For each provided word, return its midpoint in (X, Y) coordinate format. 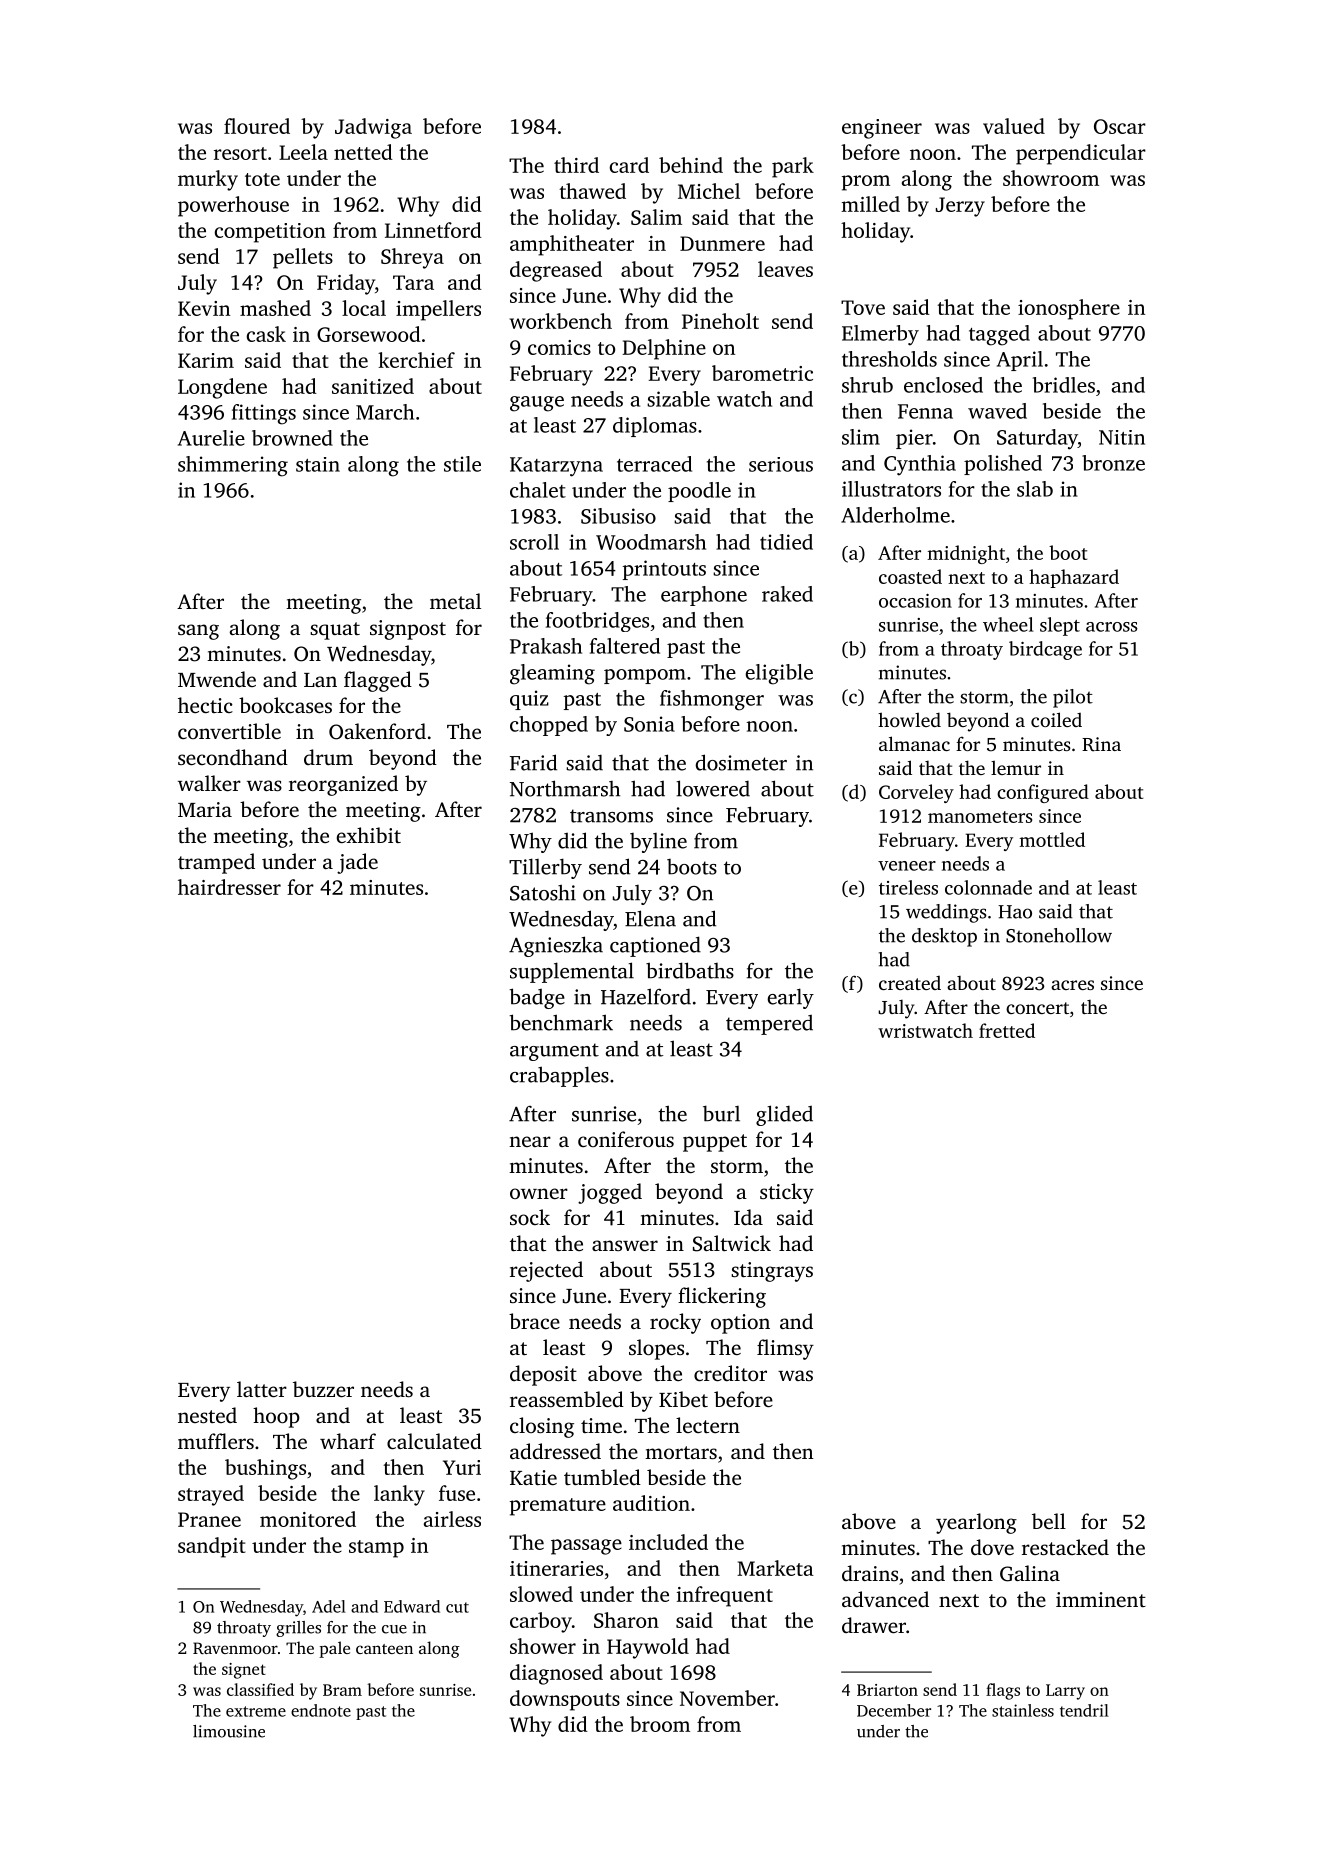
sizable (678, 399)
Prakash (546, 646)
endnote (321, 1710)
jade (357, 863)
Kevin (204, 308)
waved (997, 411)
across (1112, 627)
